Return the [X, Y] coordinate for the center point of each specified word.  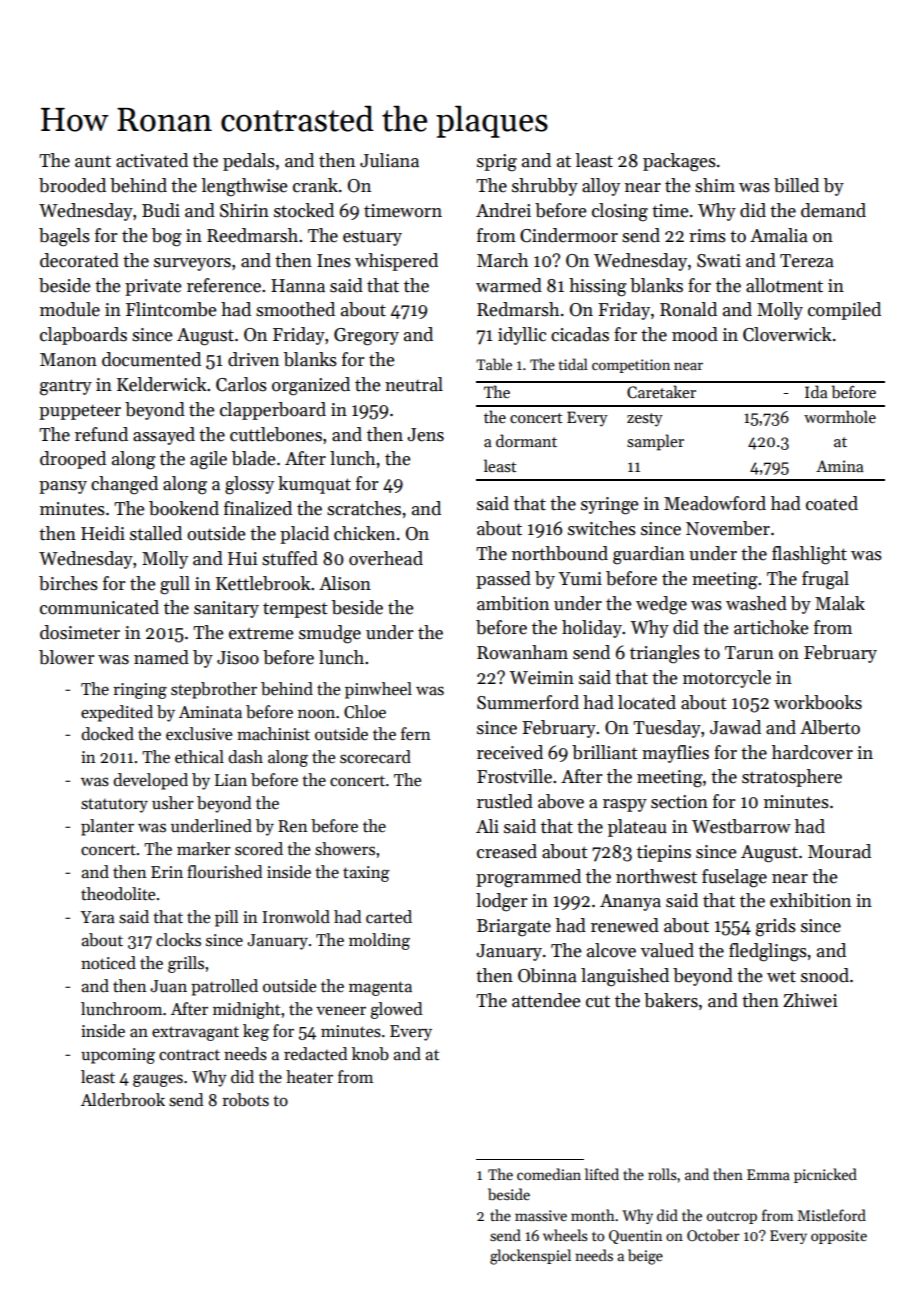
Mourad [839, 851]
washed [756, 603]
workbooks [818, 702]
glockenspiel [530, 1257]
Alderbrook [123, 1100]
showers [345, 849]
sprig [497, 163]
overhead [386, 558]
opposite [839, 1237]
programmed [528, 878]
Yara [97, 917]
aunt [93, 161]
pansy [63, 487]
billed [796, 185]
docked [107, 734]
